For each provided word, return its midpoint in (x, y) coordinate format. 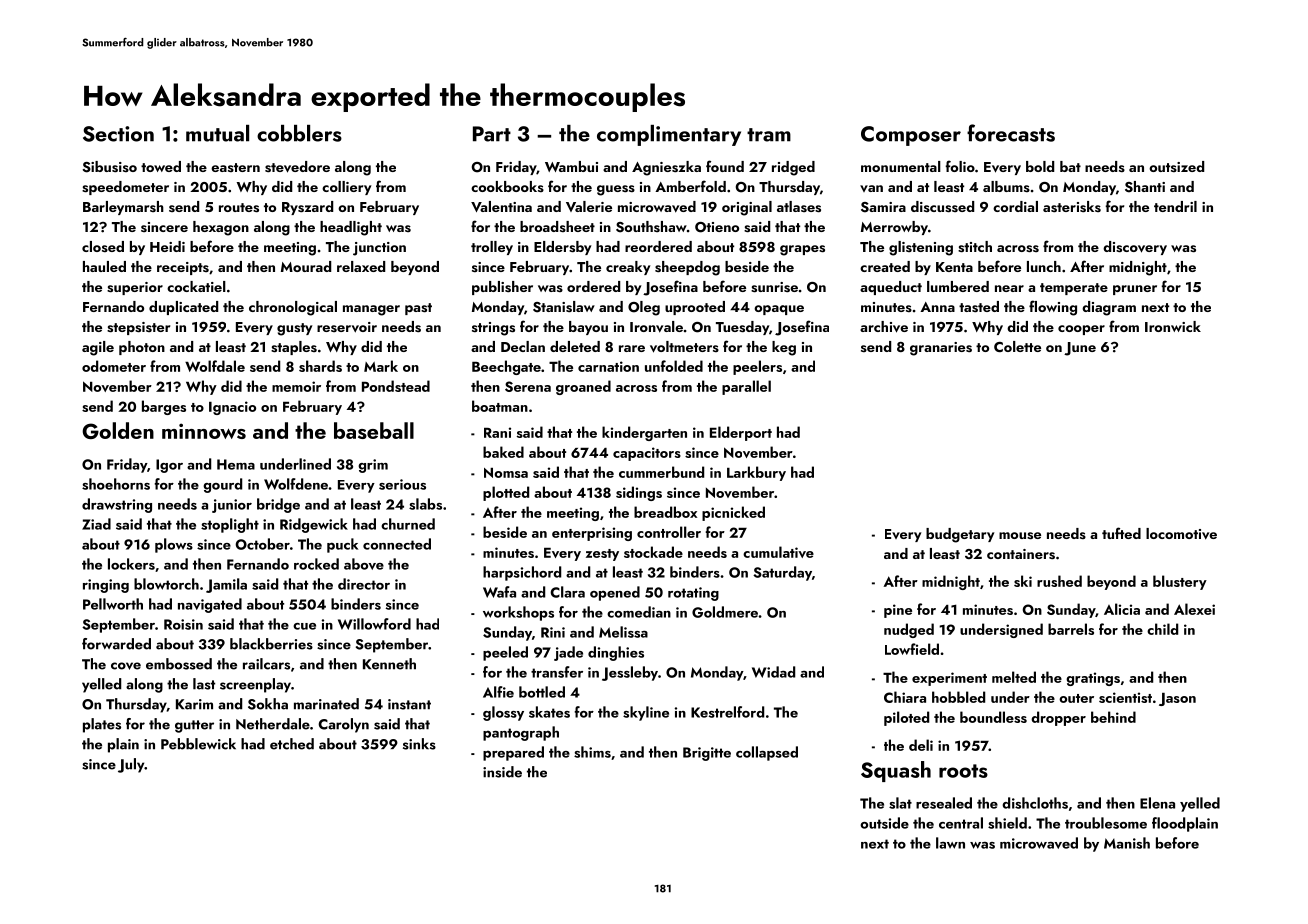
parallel (746, 387)
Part (492, 134)
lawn (950, 843)
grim (373, 466)
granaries (941, 349)
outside (884, 823)
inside (502, 772)
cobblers (299, 133)
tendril (1175, 206)
